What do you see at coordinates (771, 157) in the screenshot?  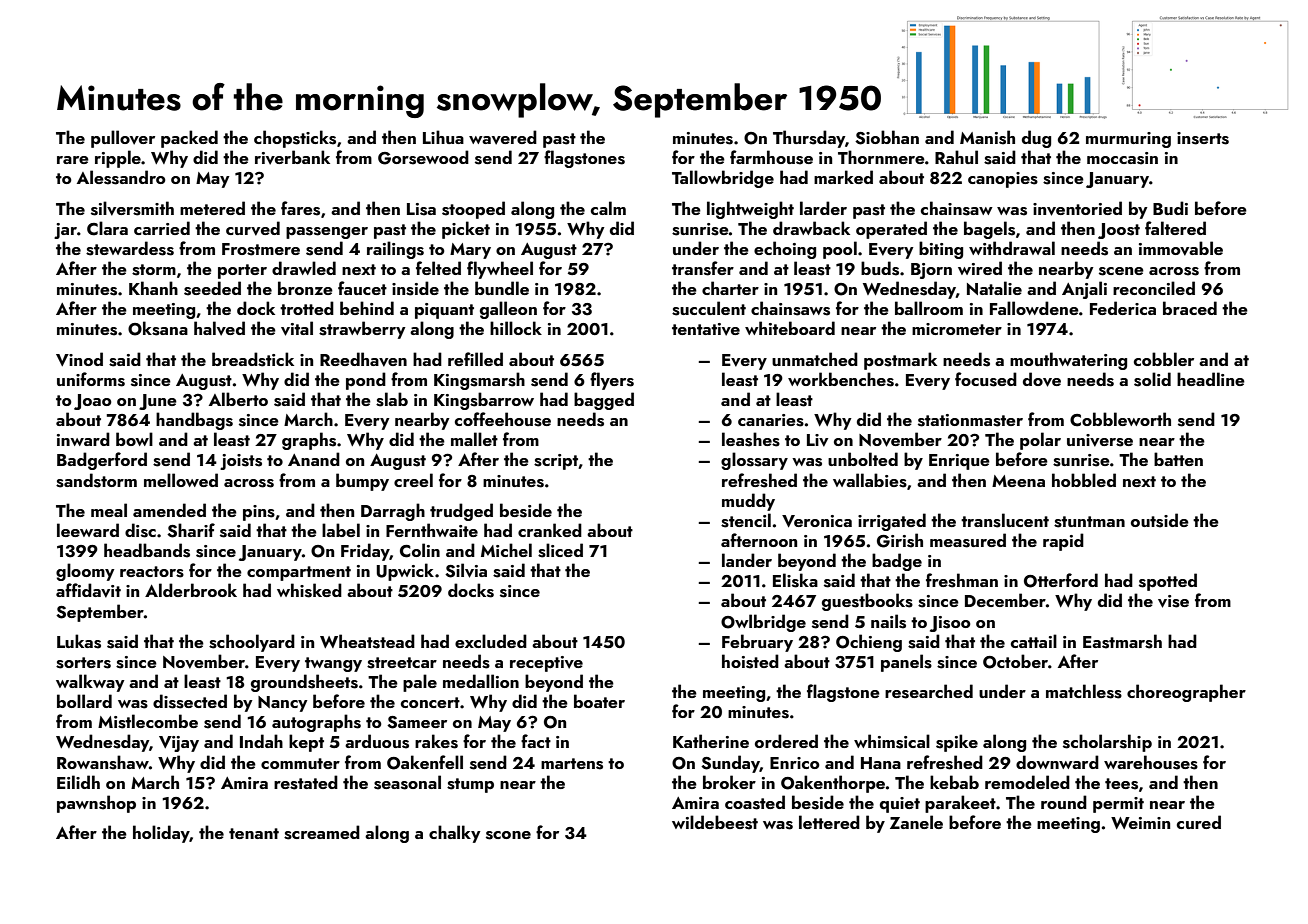 I see `farmhouse` at bounding box center [771, 157].
